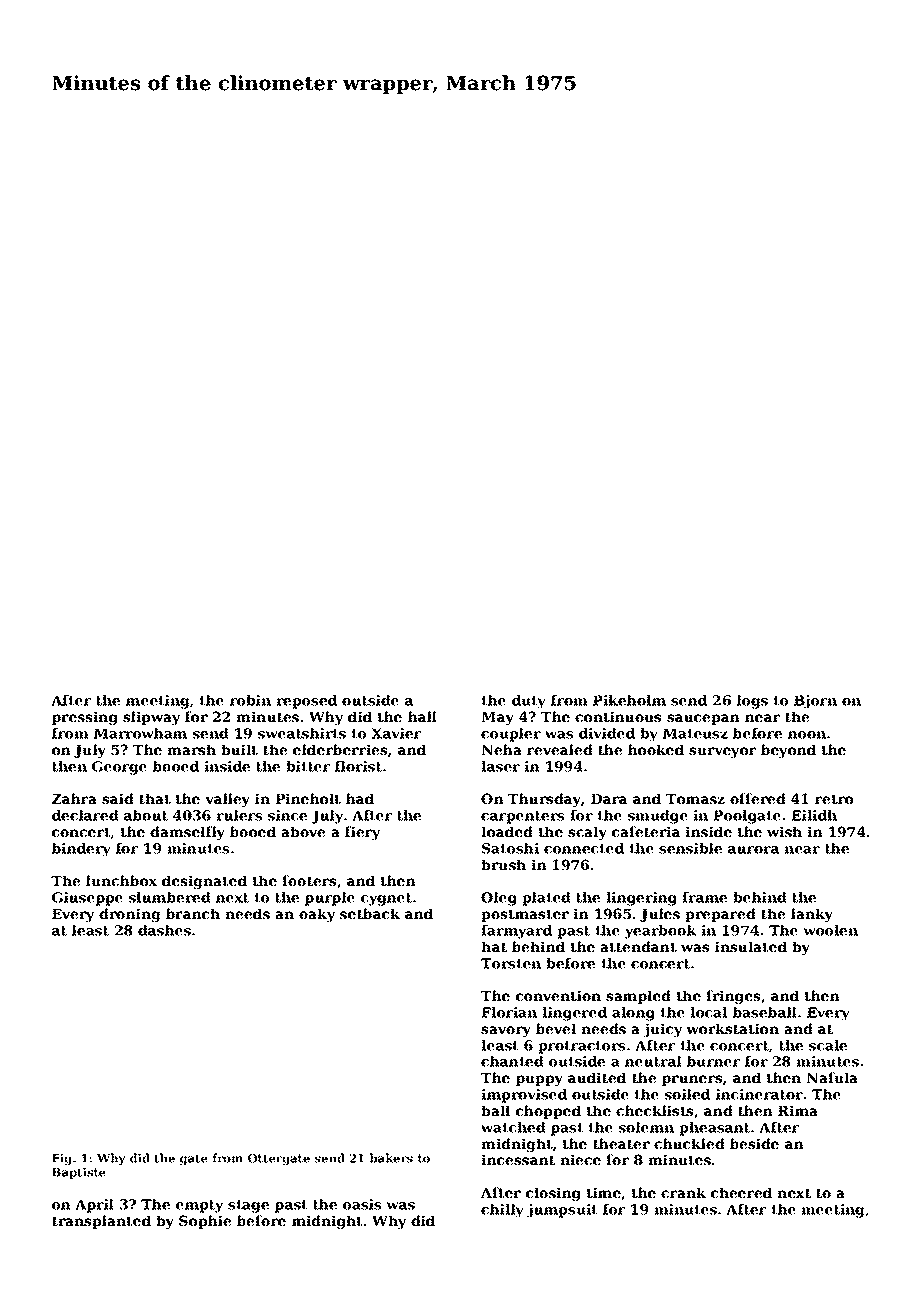 Image resolution: width=924 pixels, height=1314 pixels. Describe the element at coordinates (529, 702) in the document. I see `duty` at that location.
